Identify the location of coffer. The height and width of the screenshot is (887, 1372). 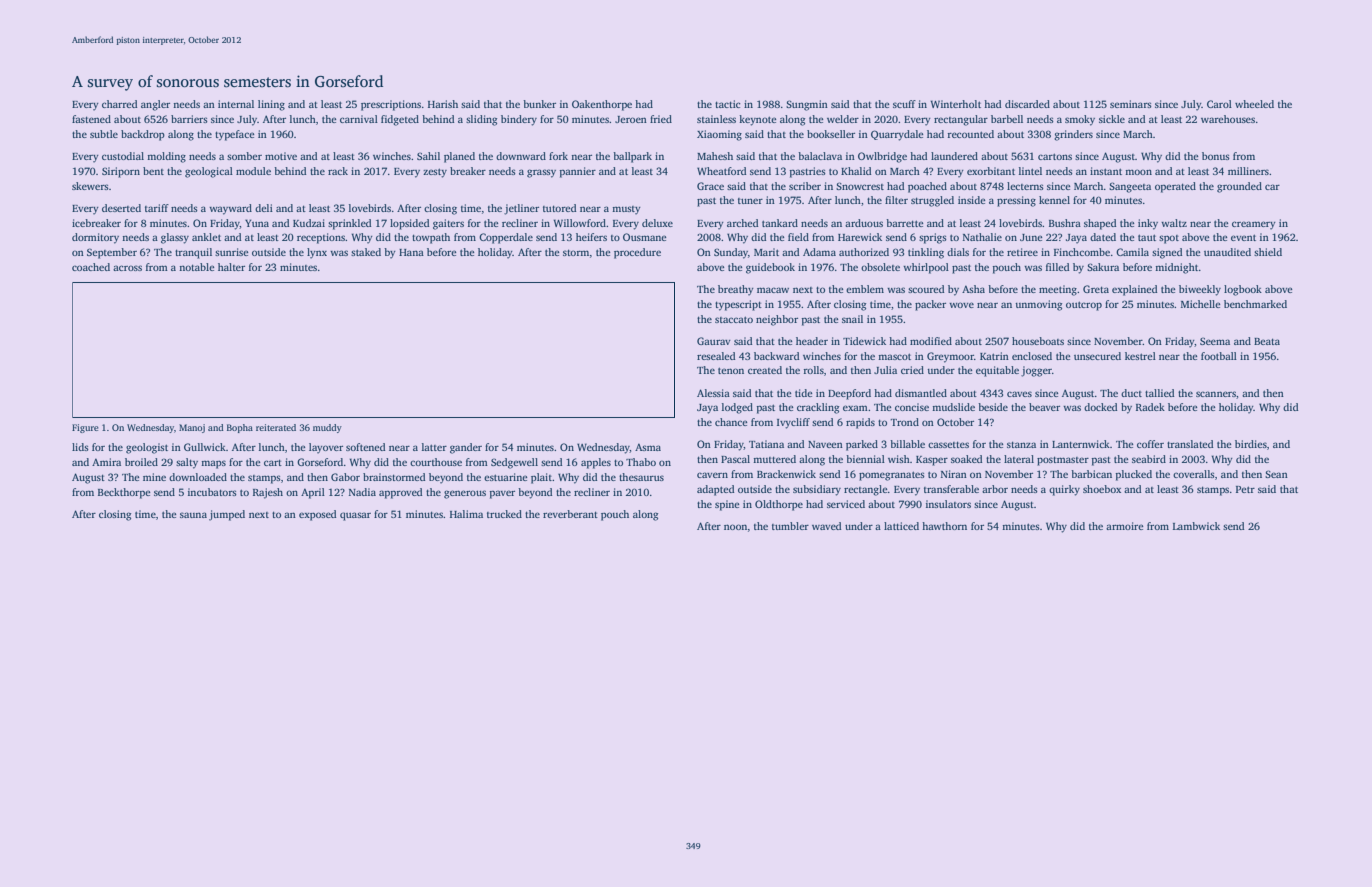
(1150, 444).
